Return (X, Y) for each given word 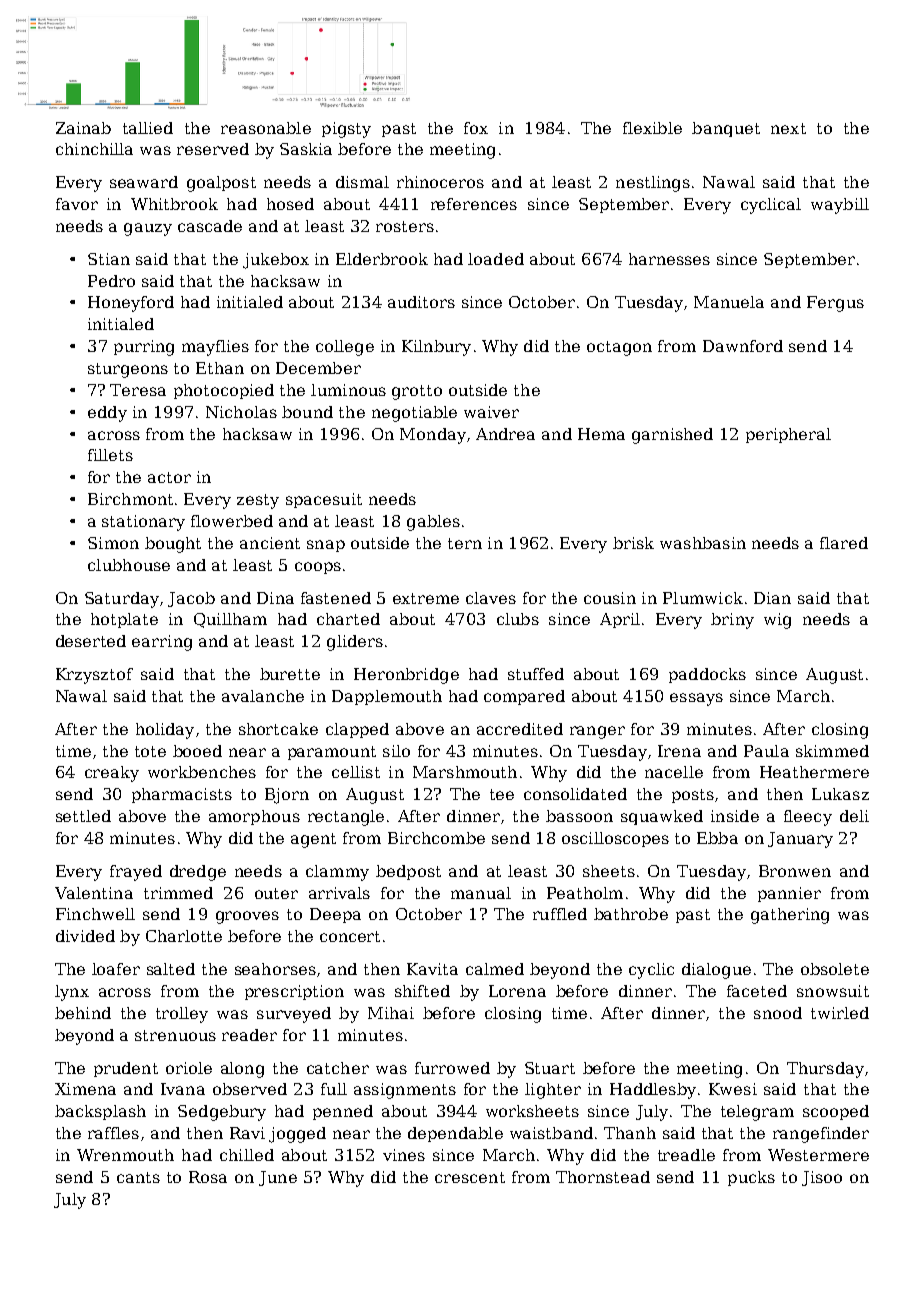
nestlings (653, 184)
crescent (470, 1177)
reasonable (266, 128)
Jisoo (822, 1178)
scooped (836, 1112)
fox (476, 128)
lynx (72, 993)
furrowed (452, 1068)
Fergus (835, 304)
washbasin (703, 543)
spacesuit (324, 500)
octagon (619, 348)
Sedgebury (222, 1113)
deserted (91, 641)
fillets (110, 455)
